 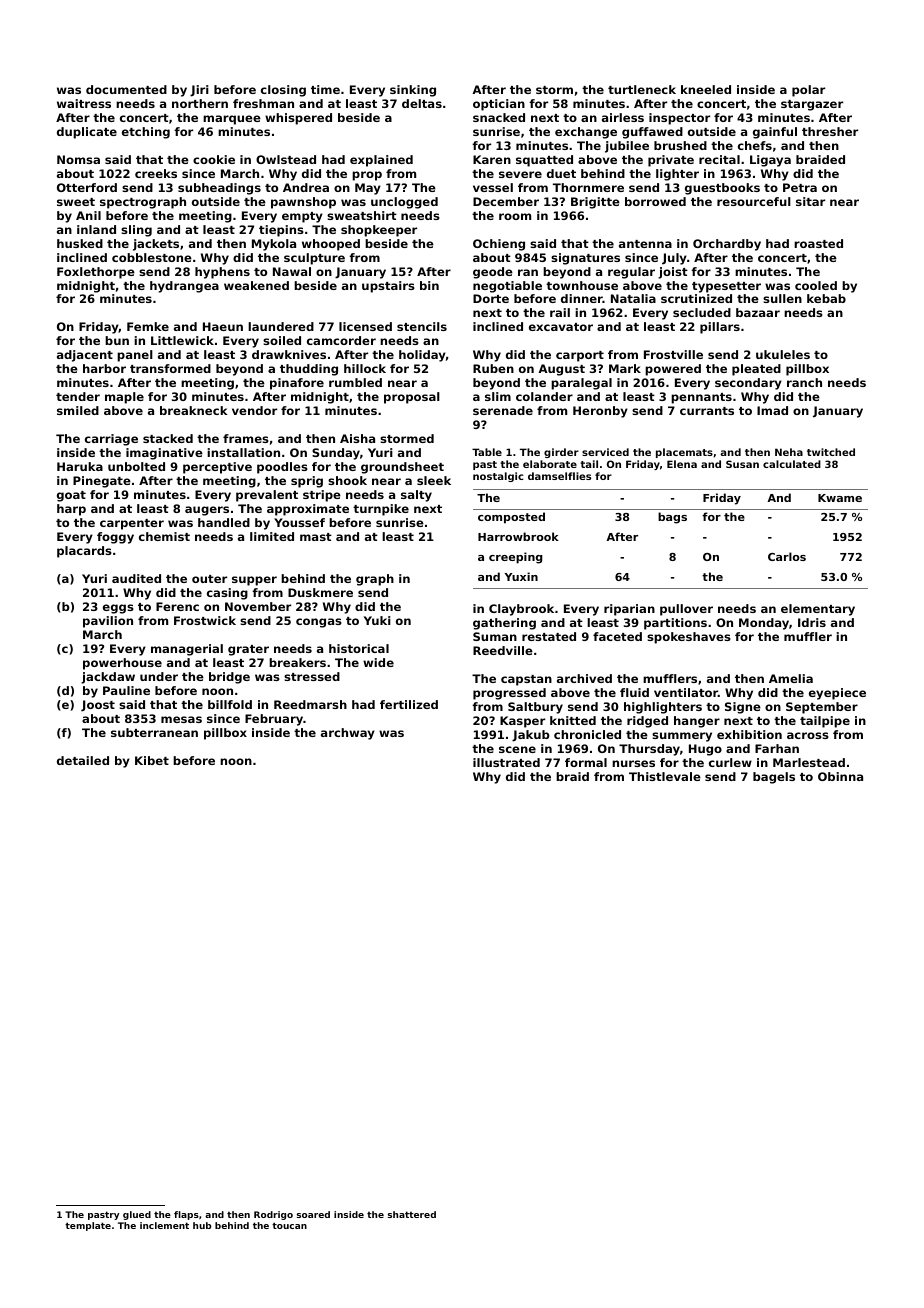 I want to click on bagels, so click(x=774, y=778).
